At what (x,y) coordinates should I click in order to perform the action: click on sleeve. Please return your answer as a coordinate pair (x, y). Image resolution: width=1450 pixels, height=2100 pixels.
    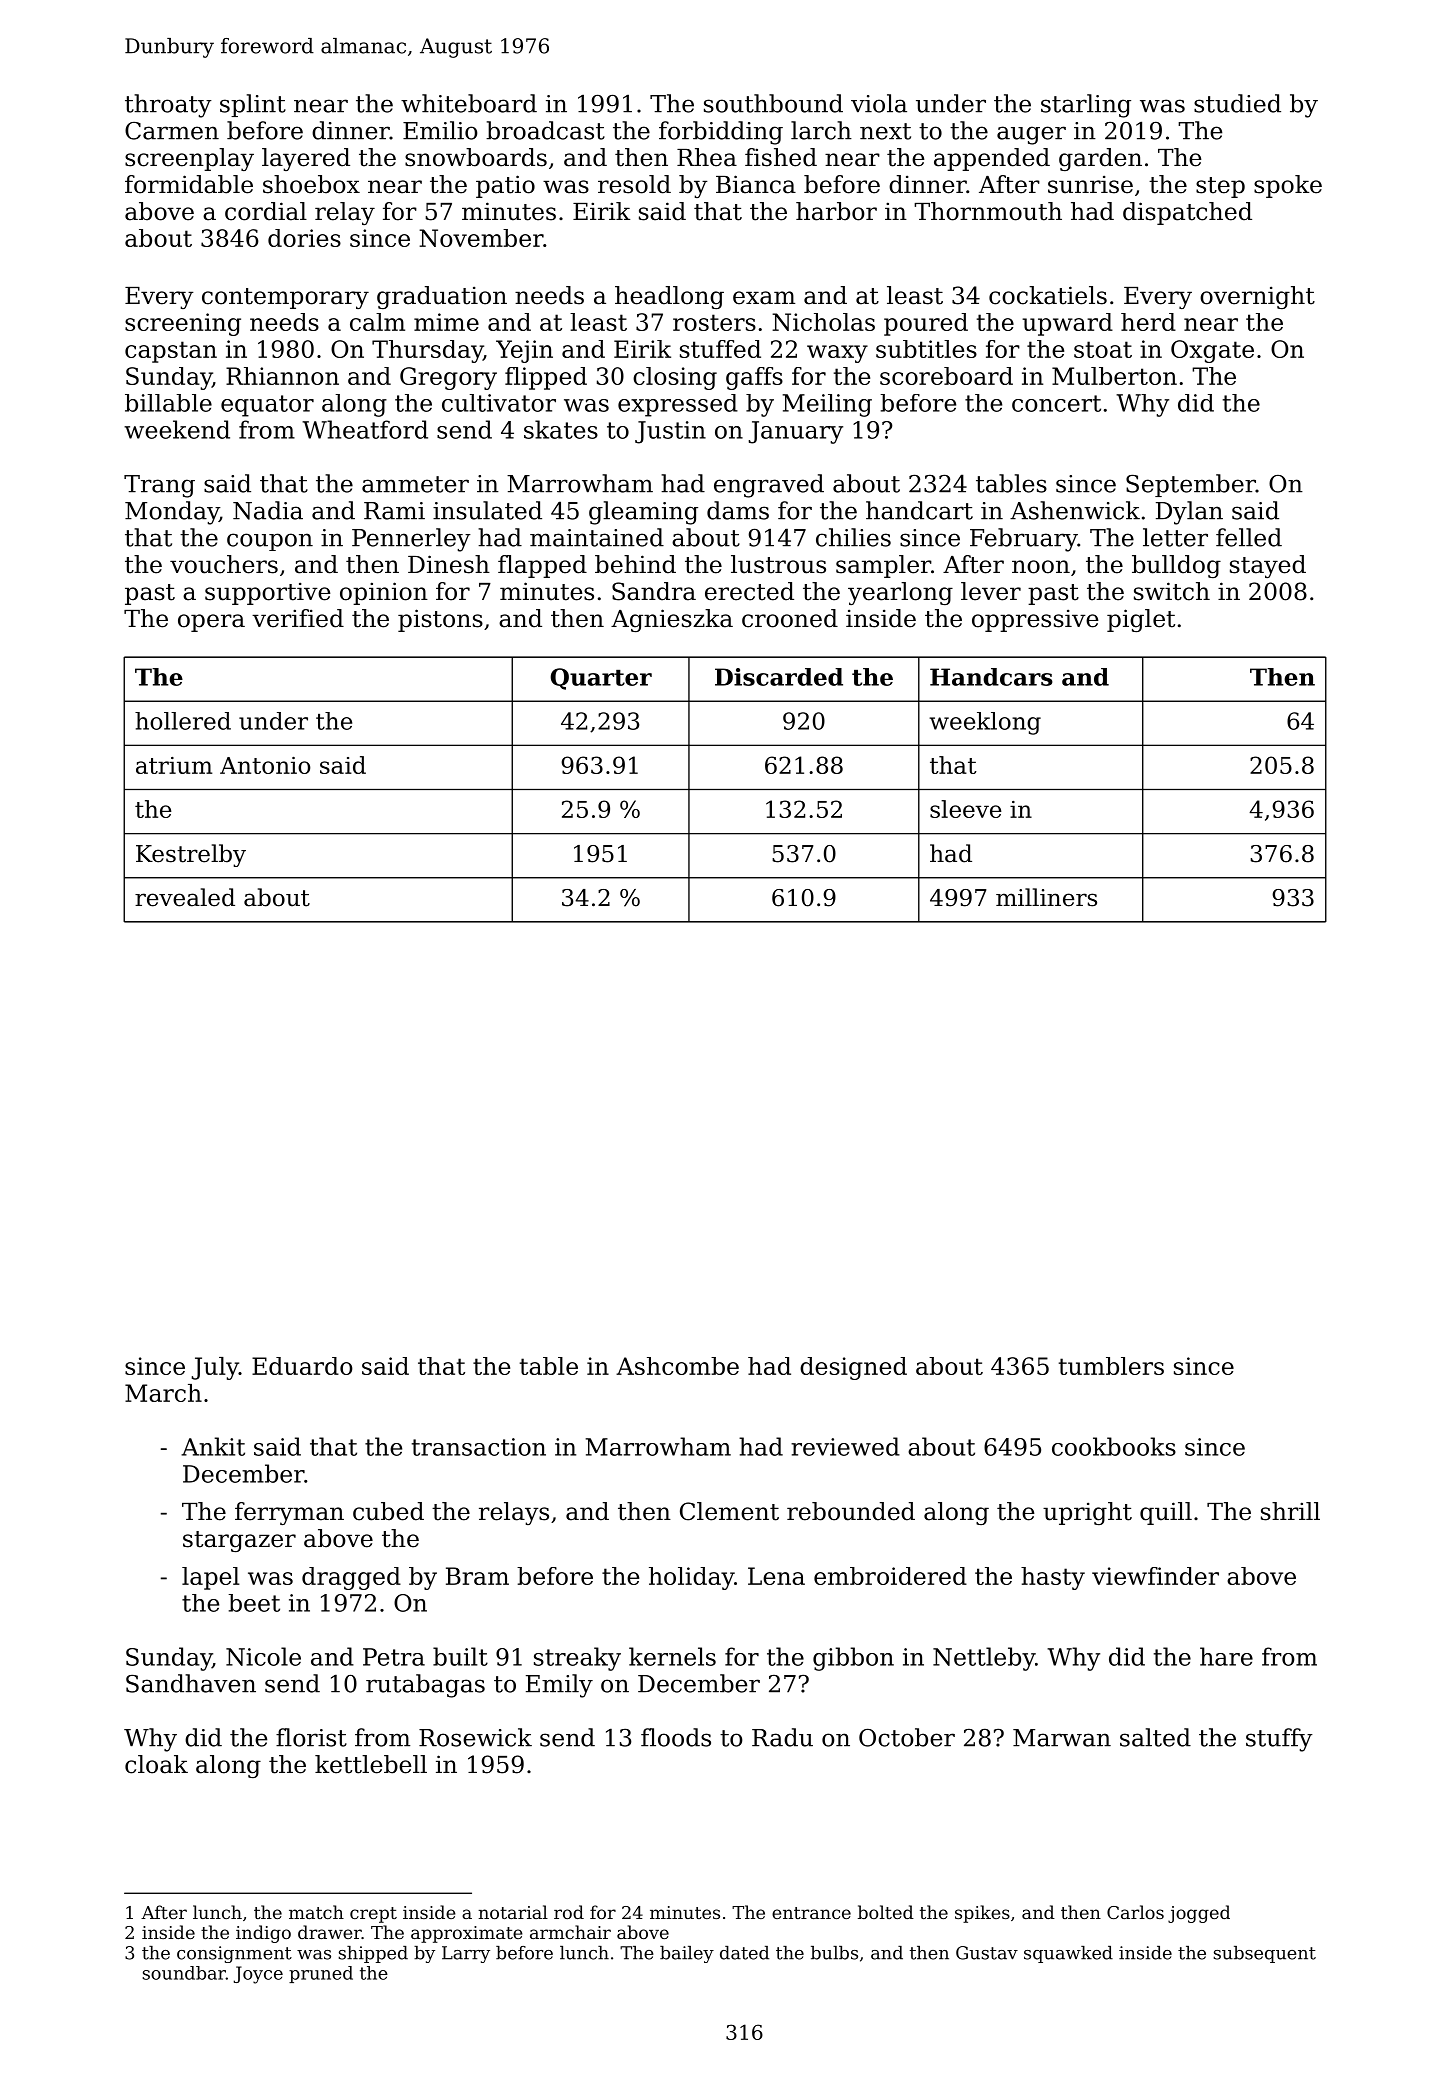
    Looking at the image, I should click on (965, 809).
